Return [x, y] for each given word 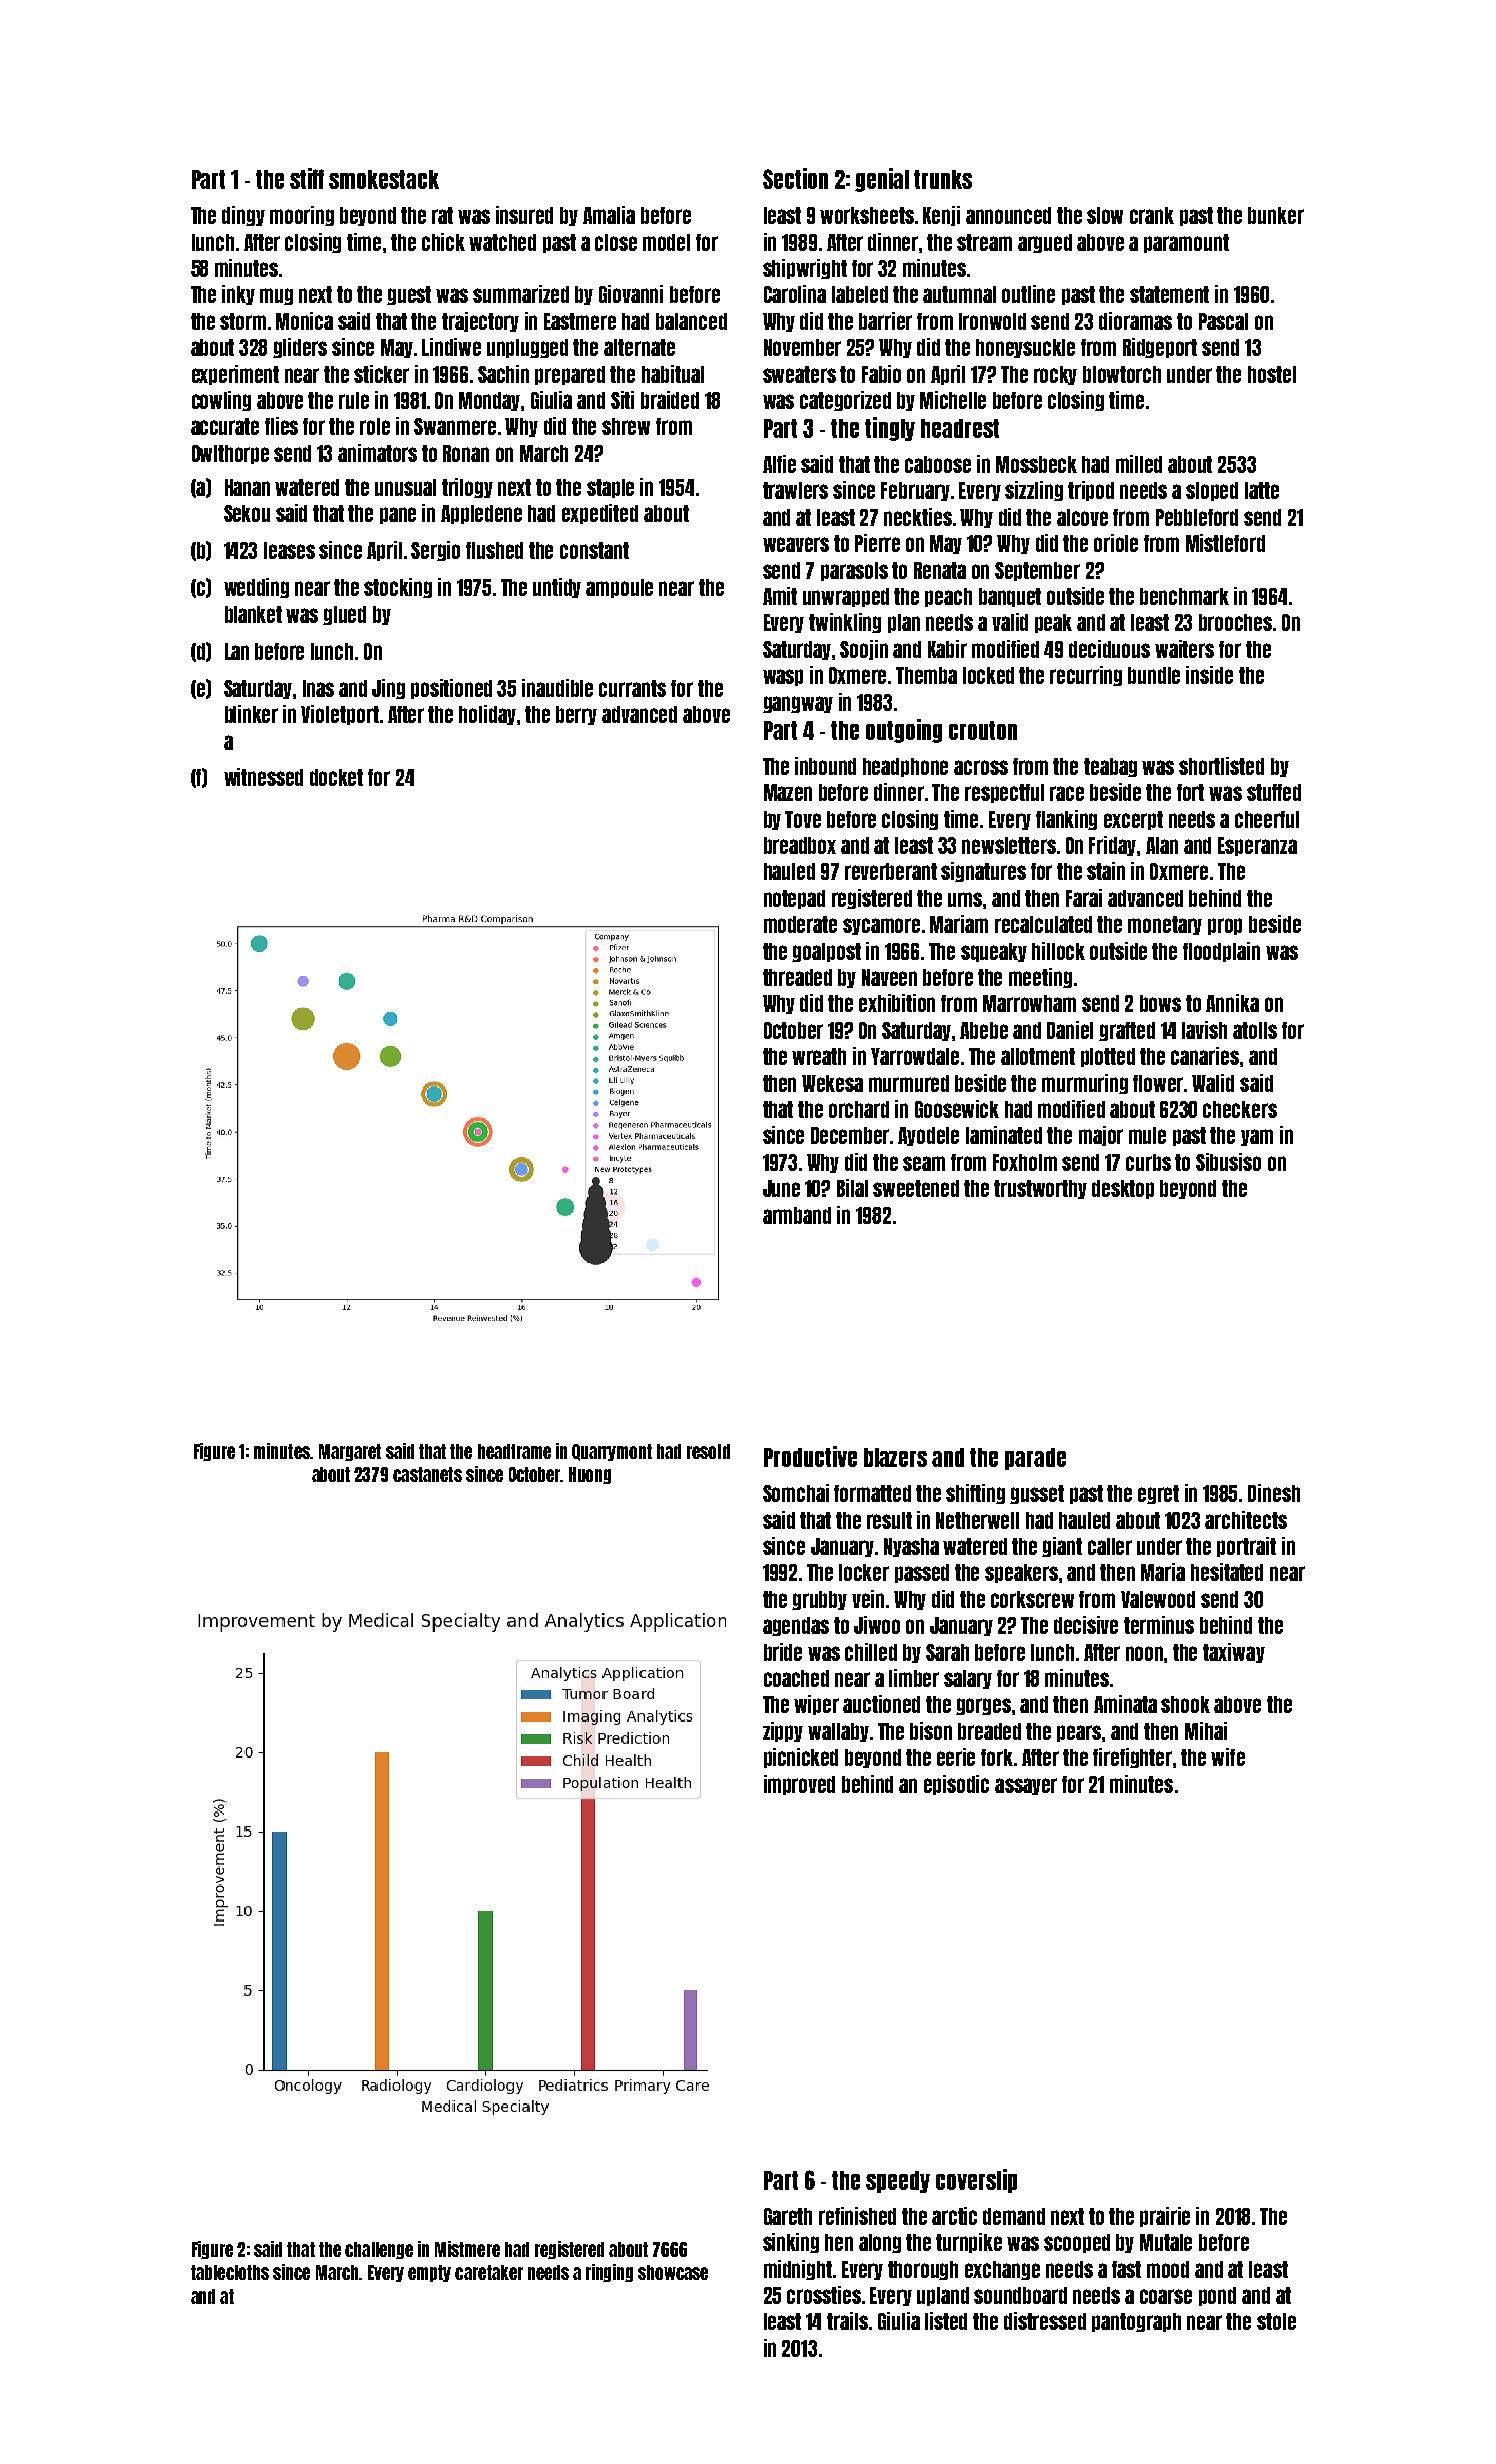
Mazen [788, 792]
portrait [1246, 1547]
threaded [797, 977]
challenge [379, 2250]
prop [1225, 926]
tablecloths [230, 2272]
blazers [895, 1457]
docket [336, 777]
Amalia [609, 215]
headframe [514, 1451]
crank [1152, 215]
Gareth [788, 2216]
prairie [1165, 2217]
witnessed [263, 777]
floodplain [1221, 952]
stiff [307, 178]
